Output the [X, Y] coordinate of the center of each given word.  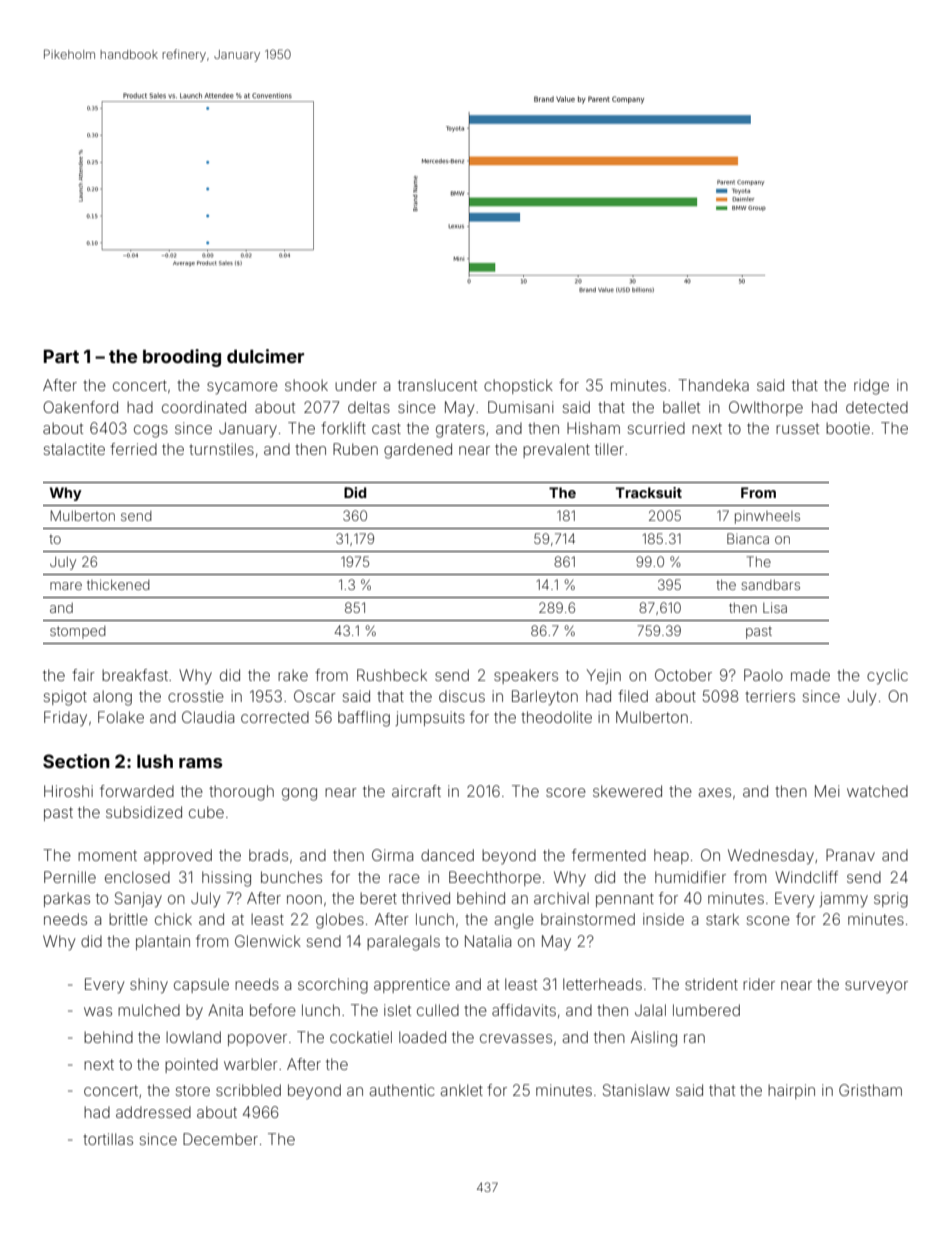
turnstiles [221, 449]
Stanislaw [636, 1090]
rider [759, 984]
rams [200, 763]
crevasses [516, 1038]
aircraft [416, 791]
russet [797, 428]
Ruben [355, 449]
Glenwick [268, 941]
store [192, 1090]
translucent [437, 385]
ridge [871, 387]
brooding [182, 358]
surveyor [876, 987]
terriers [770, 696]
